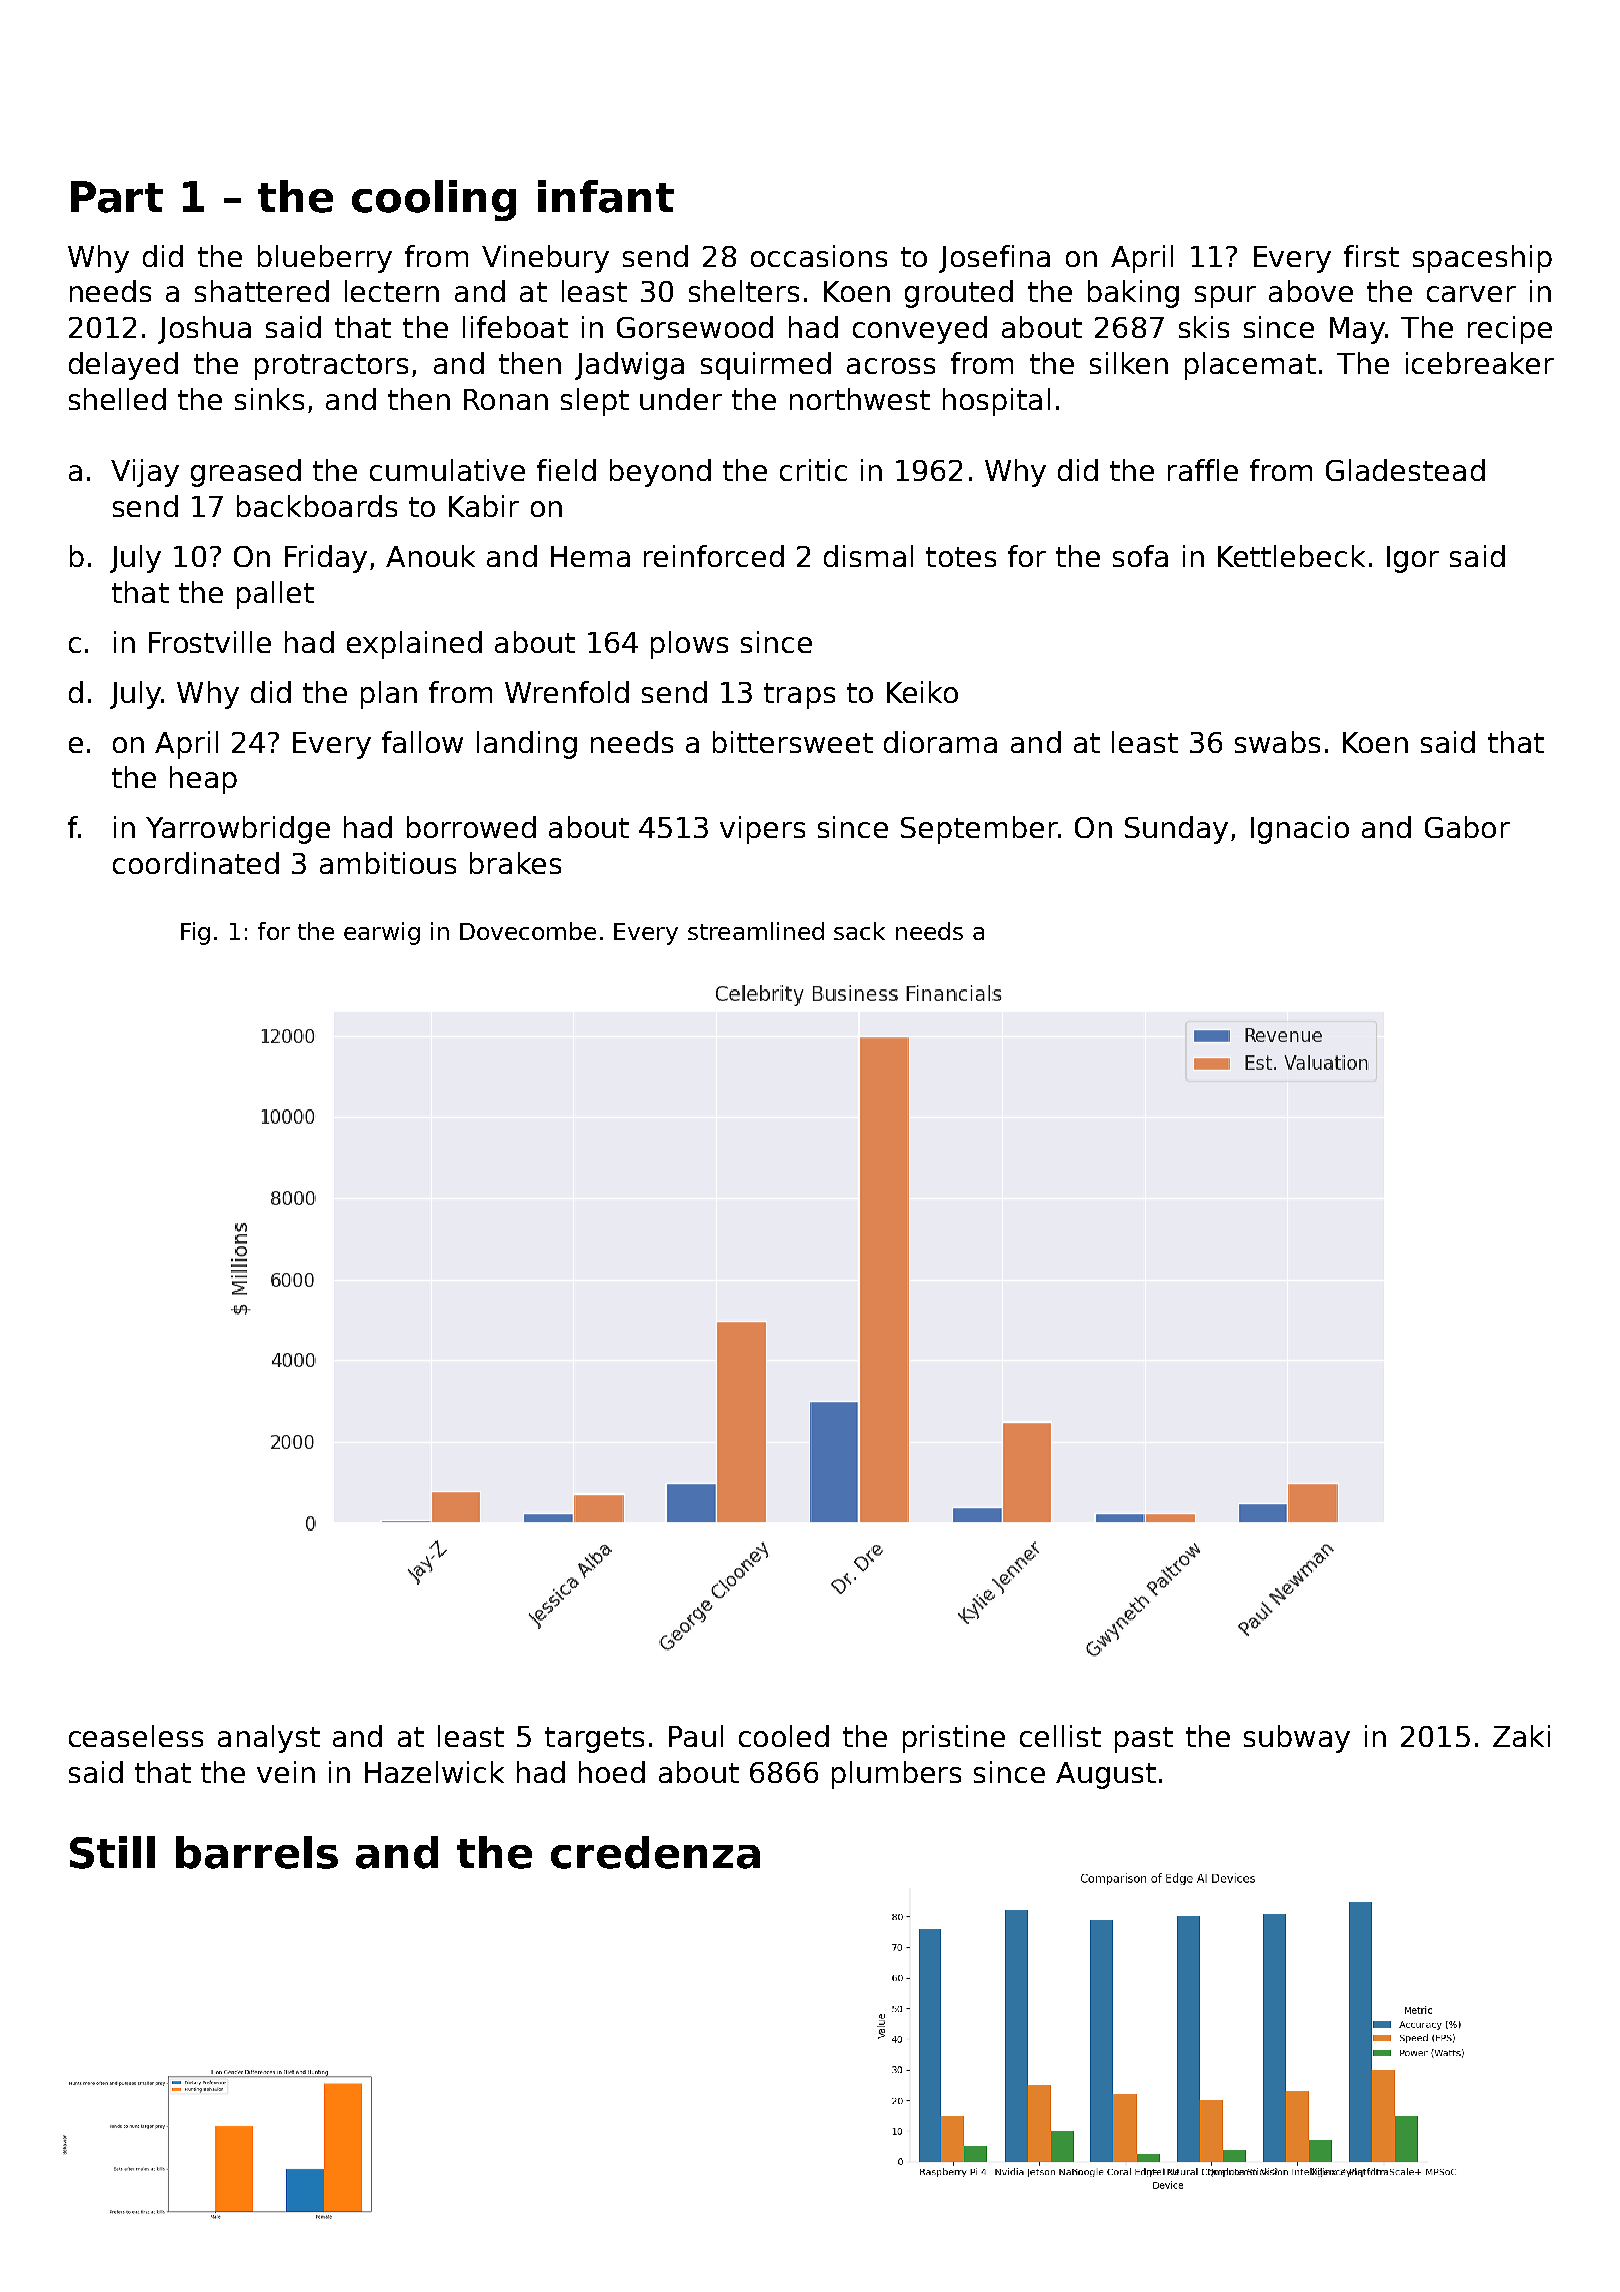  I want to click on above, so click(1311, 291).
